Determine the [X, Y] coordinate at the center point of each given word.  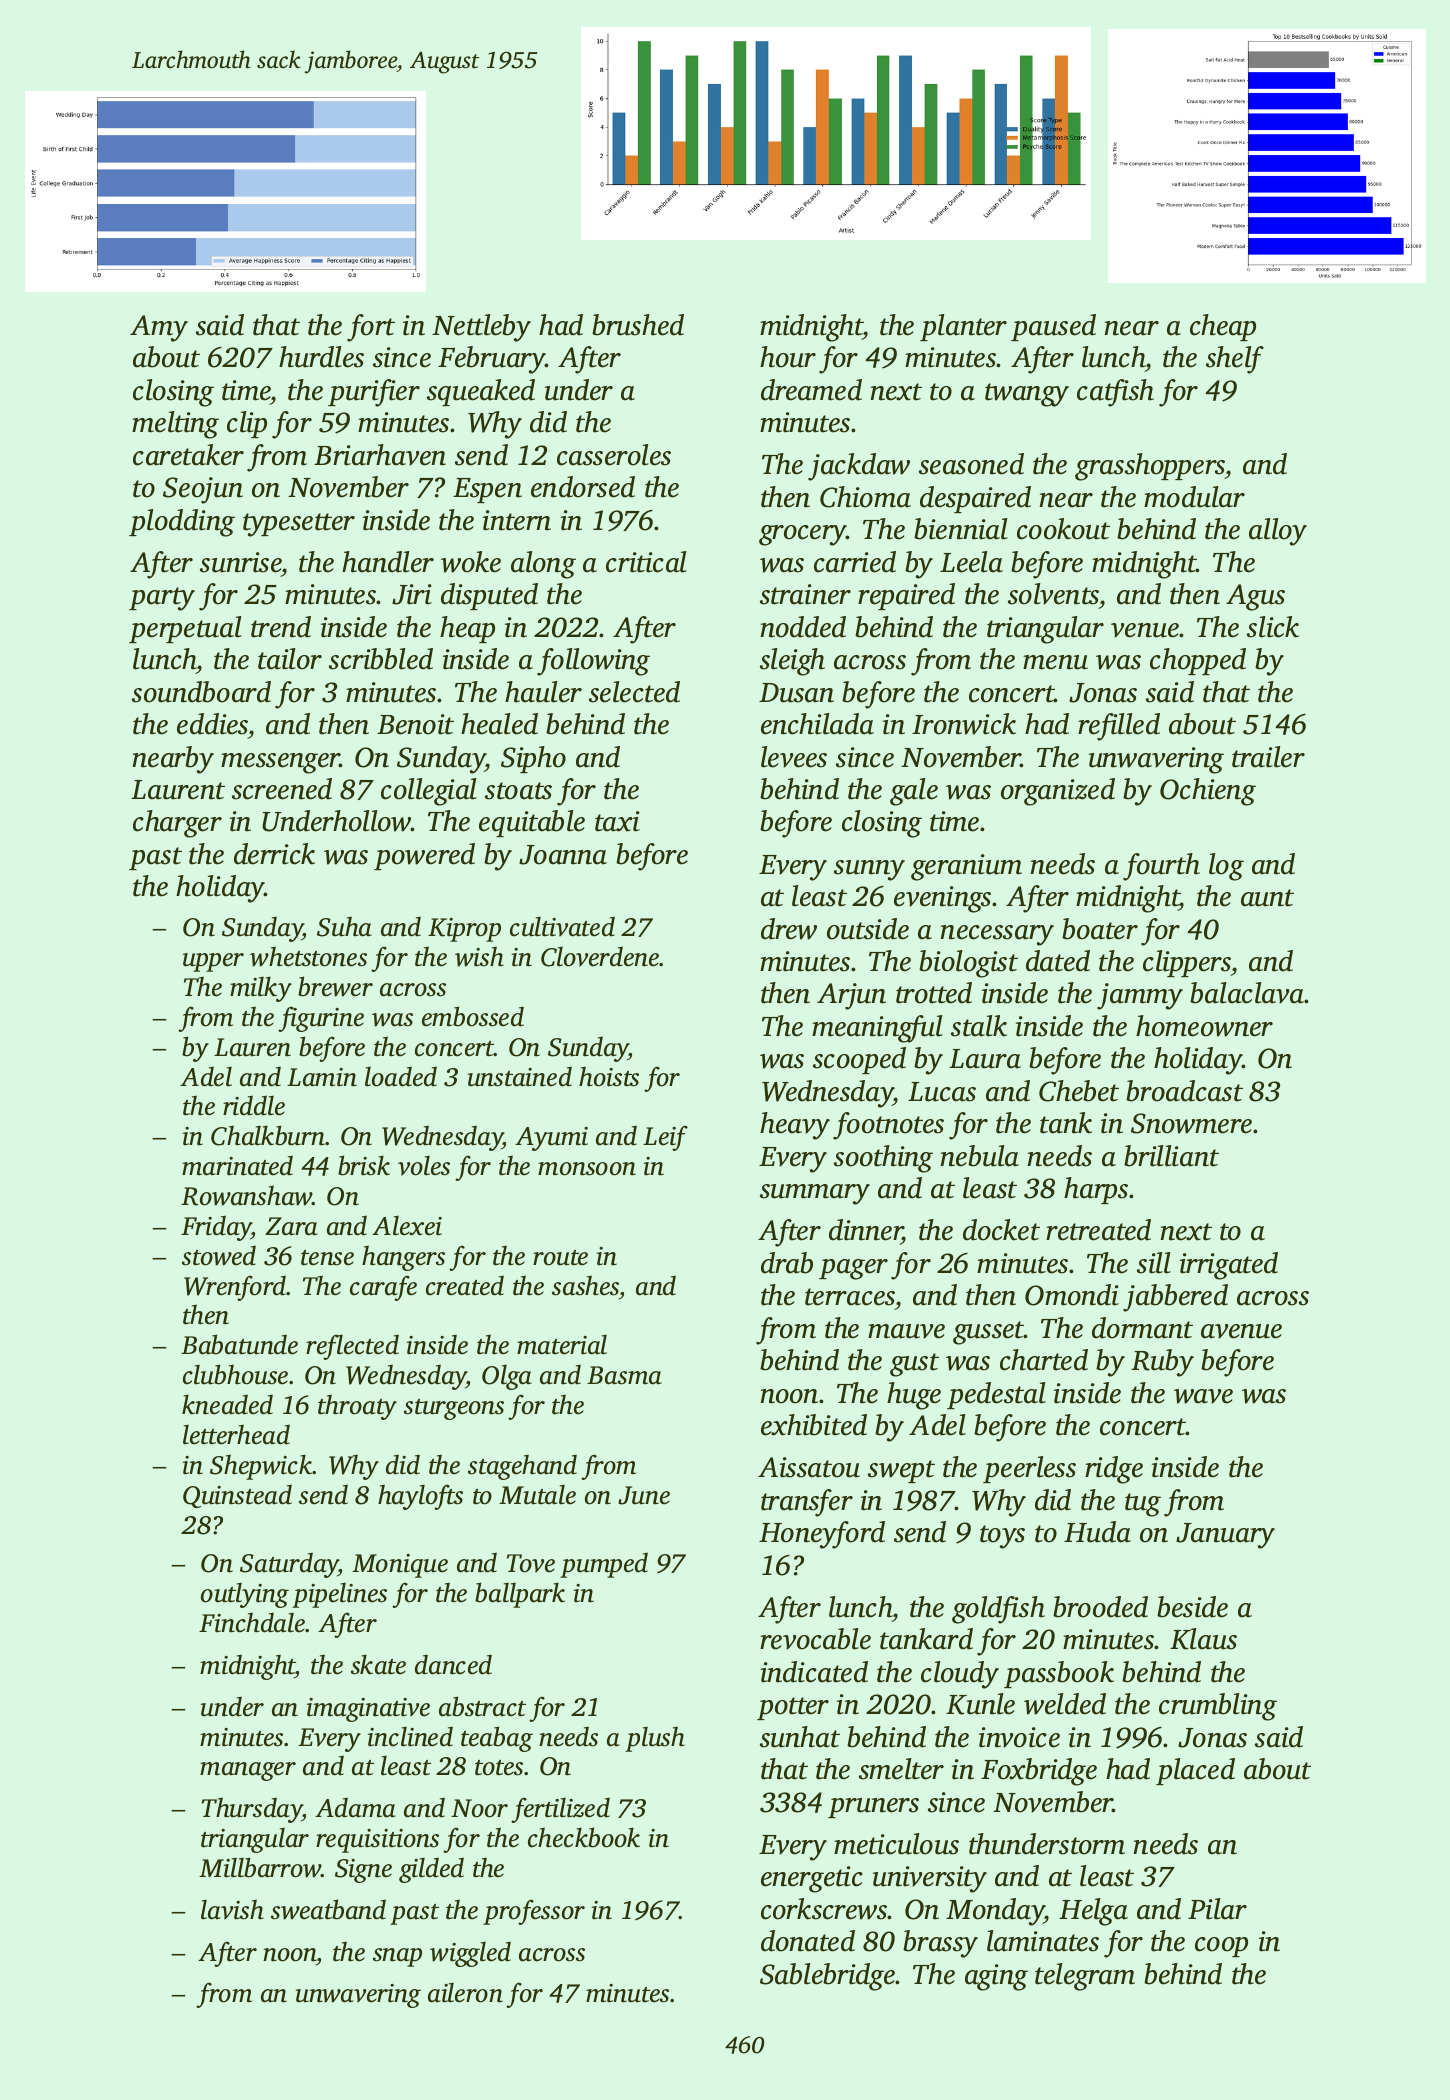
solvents [1053, 594]
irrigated [1229, 1266]
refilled [1119, 727]
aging [996, 1977]
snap [397, 1957]
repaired [906, 596]
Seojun [203, 490]
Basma [624, 1375]
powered [424, 856]
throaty [357, 1407]
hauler [543, 692]
